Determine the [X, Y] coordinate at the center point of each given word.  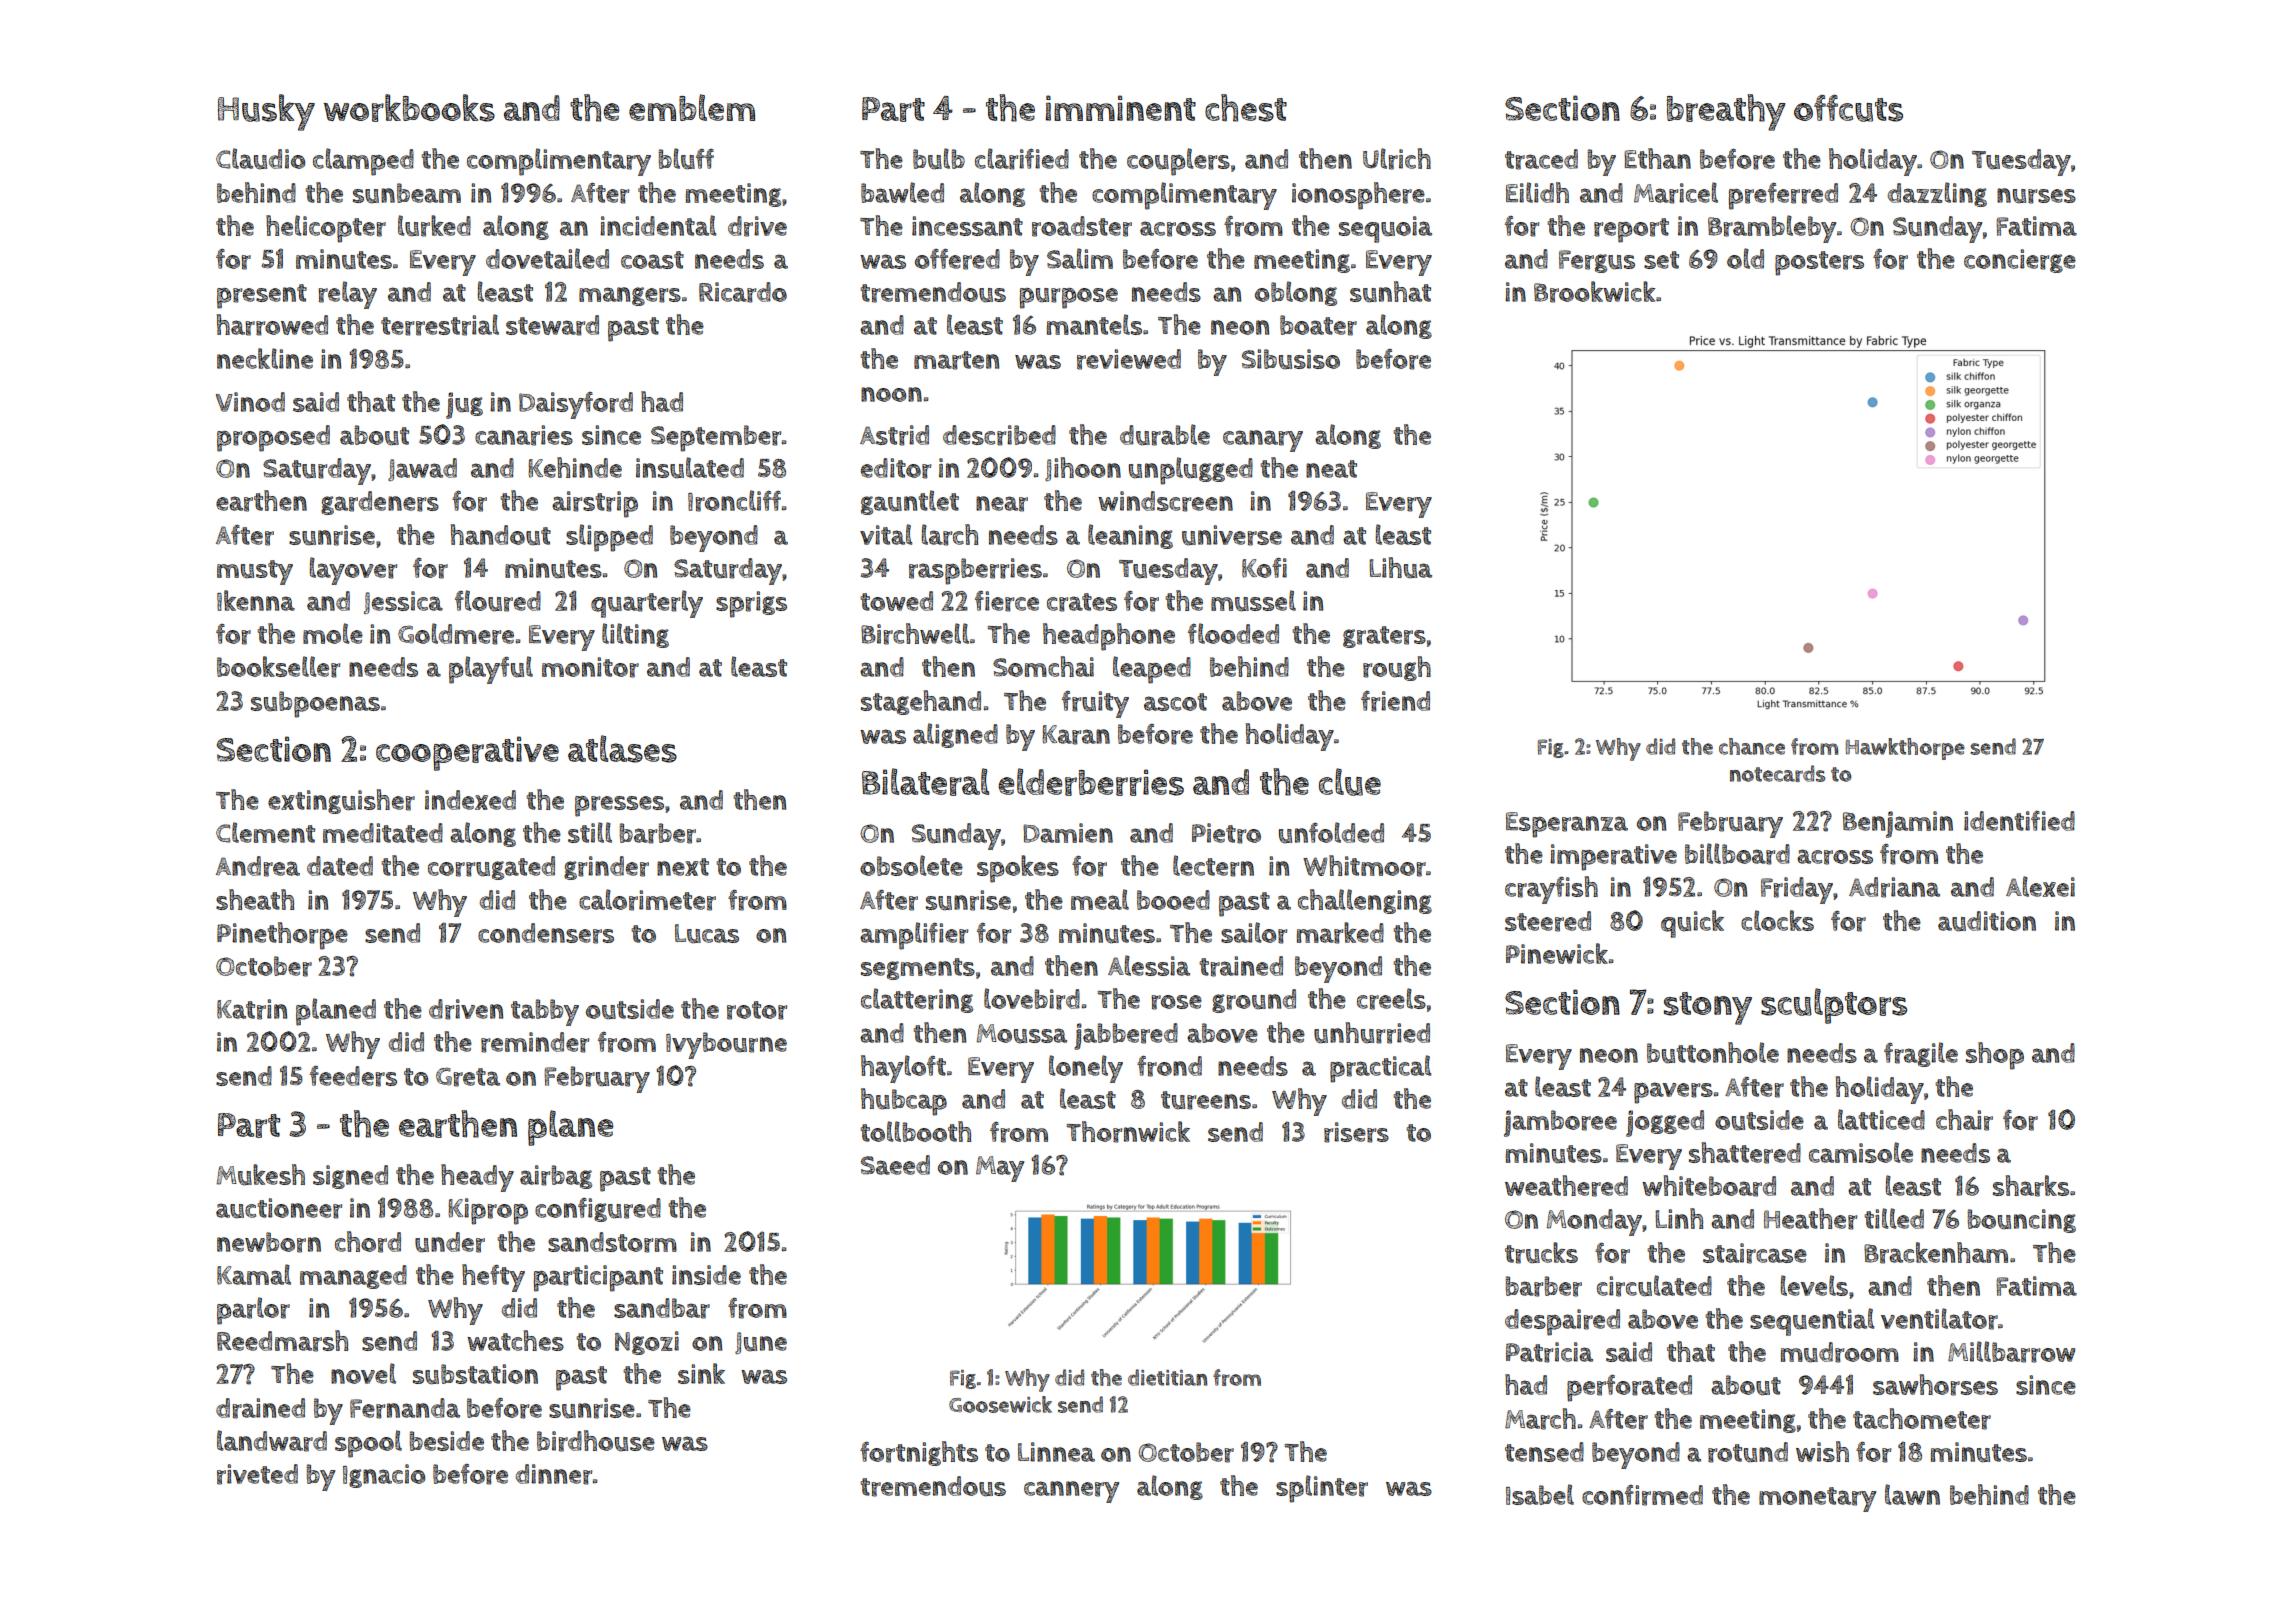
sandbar [662, 1308]
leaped [1152, 670]
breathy [1726, 112]
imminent [1120, 108]
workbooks [409, 108]
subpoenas [315, 704]
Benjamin [1898, 824]
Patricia [1549, 1352]
